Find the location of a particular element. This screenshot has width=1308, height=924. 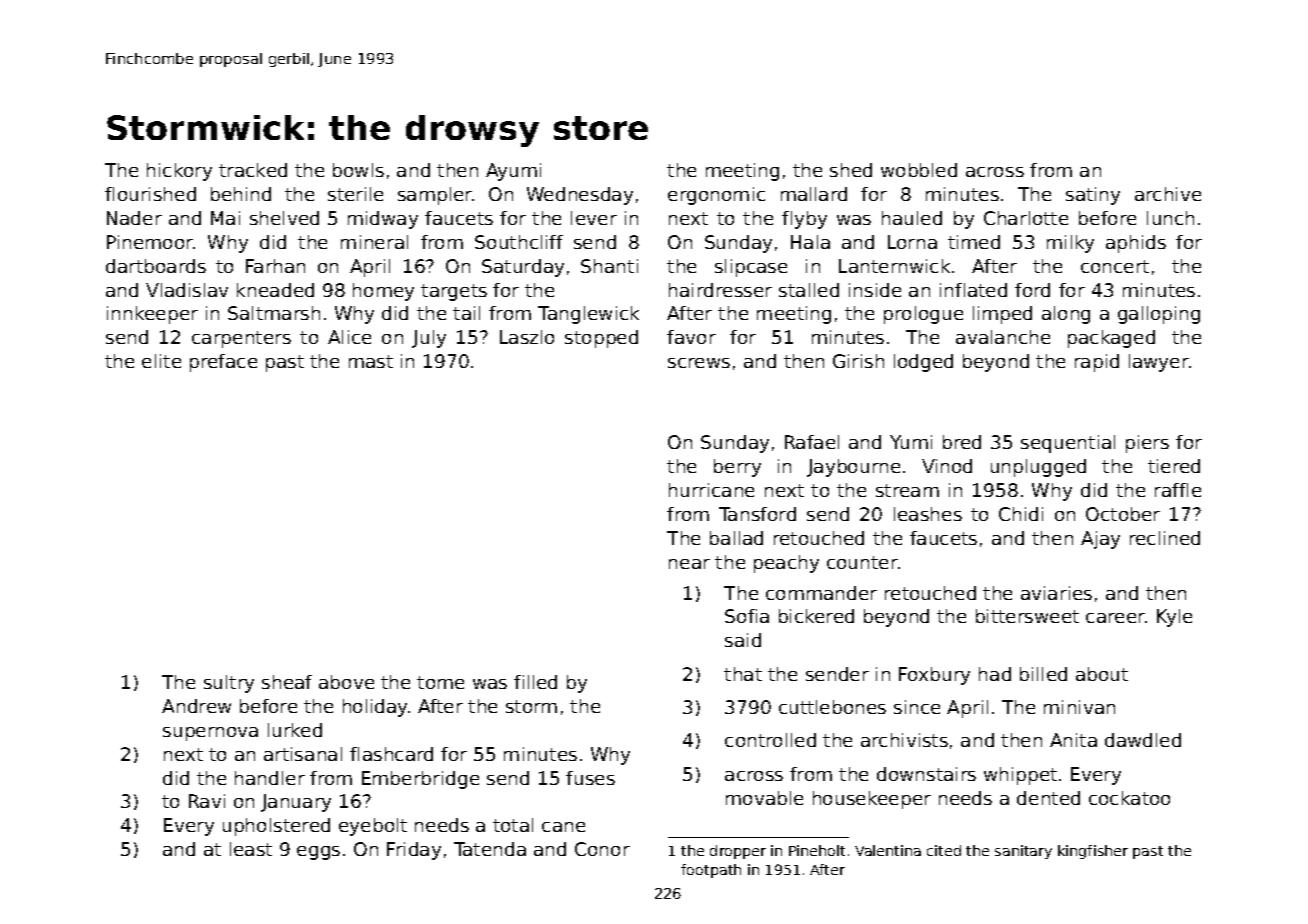

wobbled is located at coordinates (919, 170).
